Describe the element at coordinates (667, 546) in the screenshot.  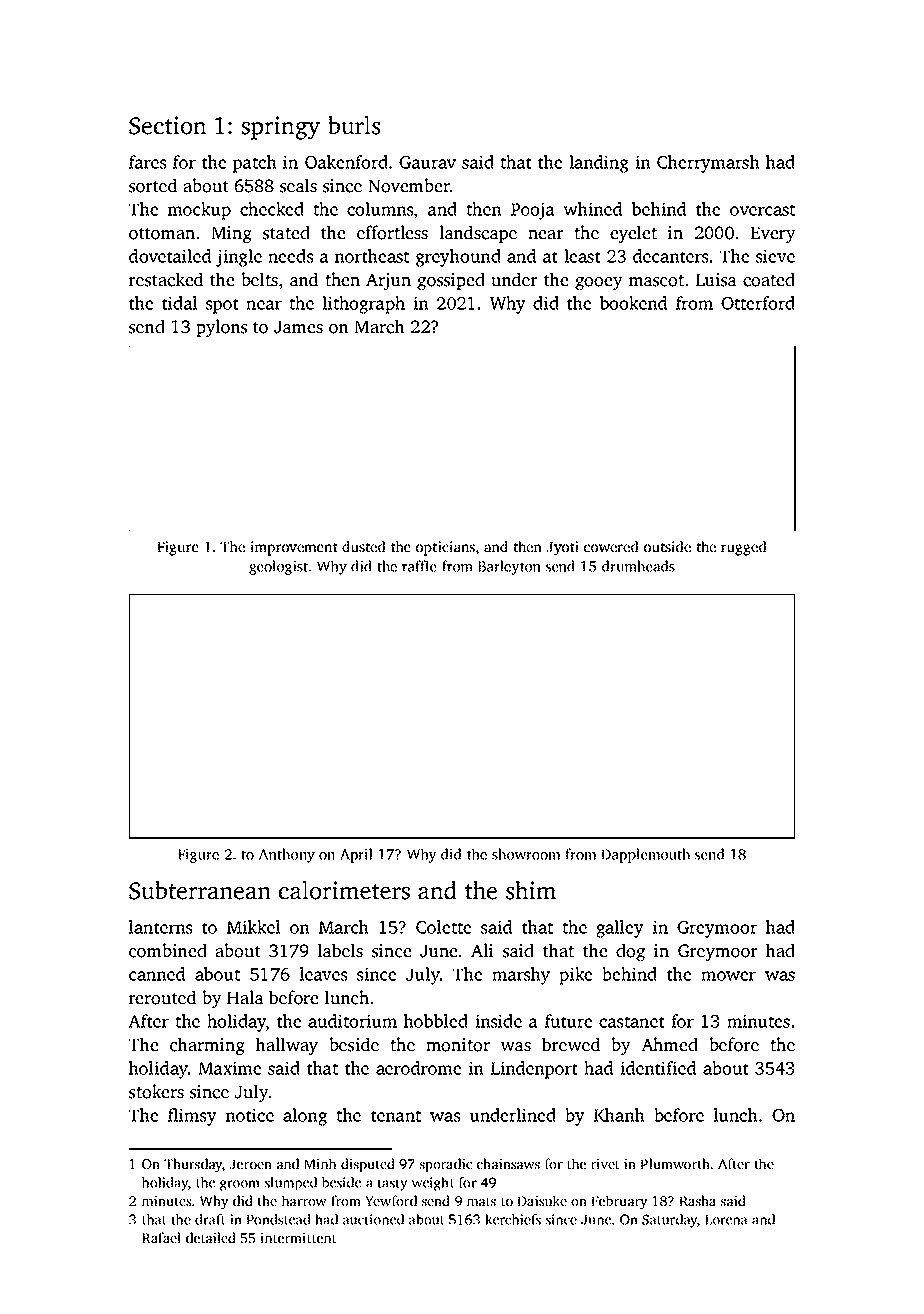
I see `outside` at that location.
